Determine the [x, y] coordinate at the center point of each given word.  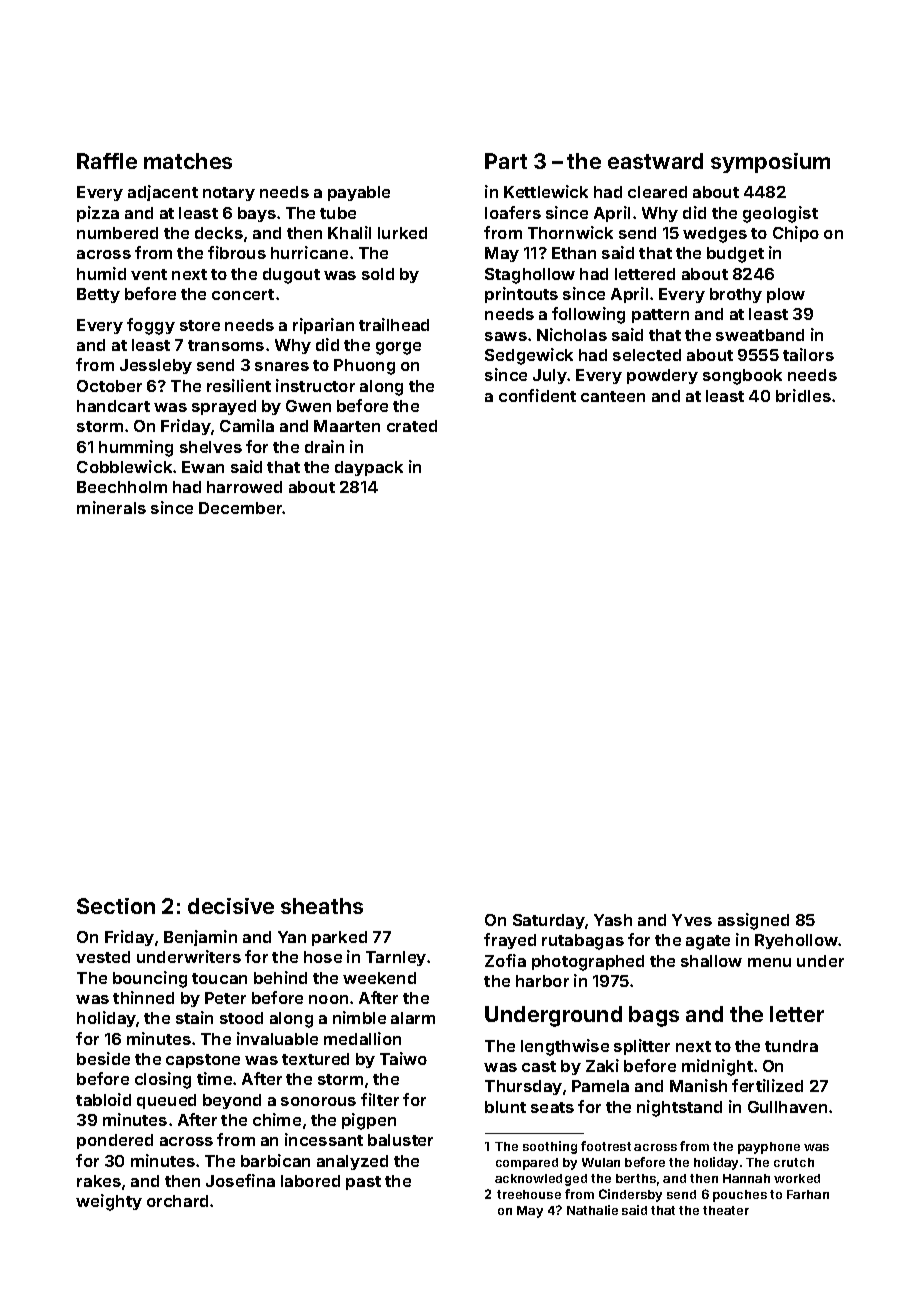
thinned [143, 997]
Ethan [574, 253]
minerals [111, 507]
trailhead [394, 324]
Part [506, 161]
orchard [177, 1201]
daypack [369, 468]
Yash [613, 920]
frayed [510, 941]
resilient [239, 385]
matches [188, 161]
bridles [803, 395]
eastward [655, 161]
